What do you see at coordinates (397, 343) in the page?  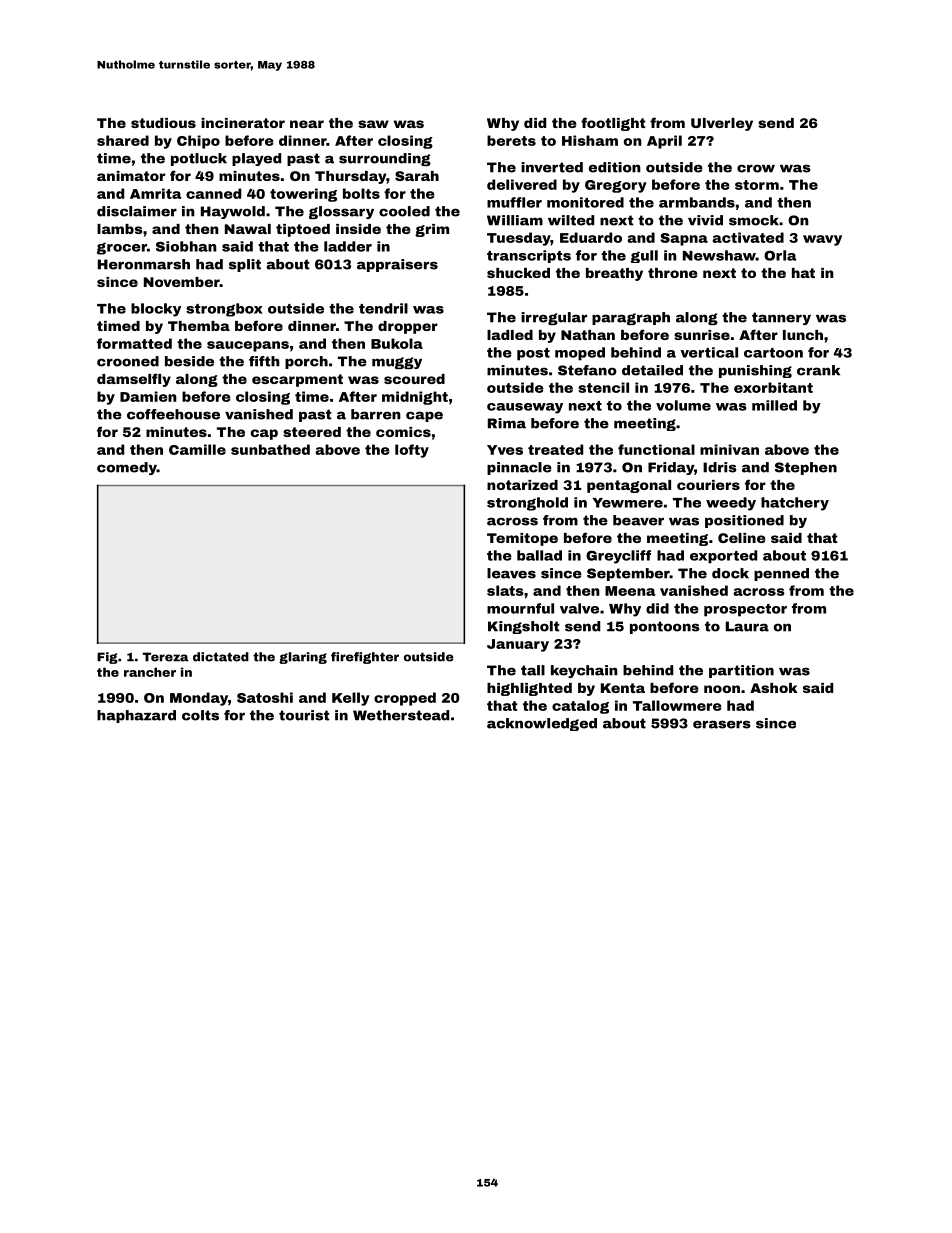 I see `Bukola` at bounding box center [397, 343].
